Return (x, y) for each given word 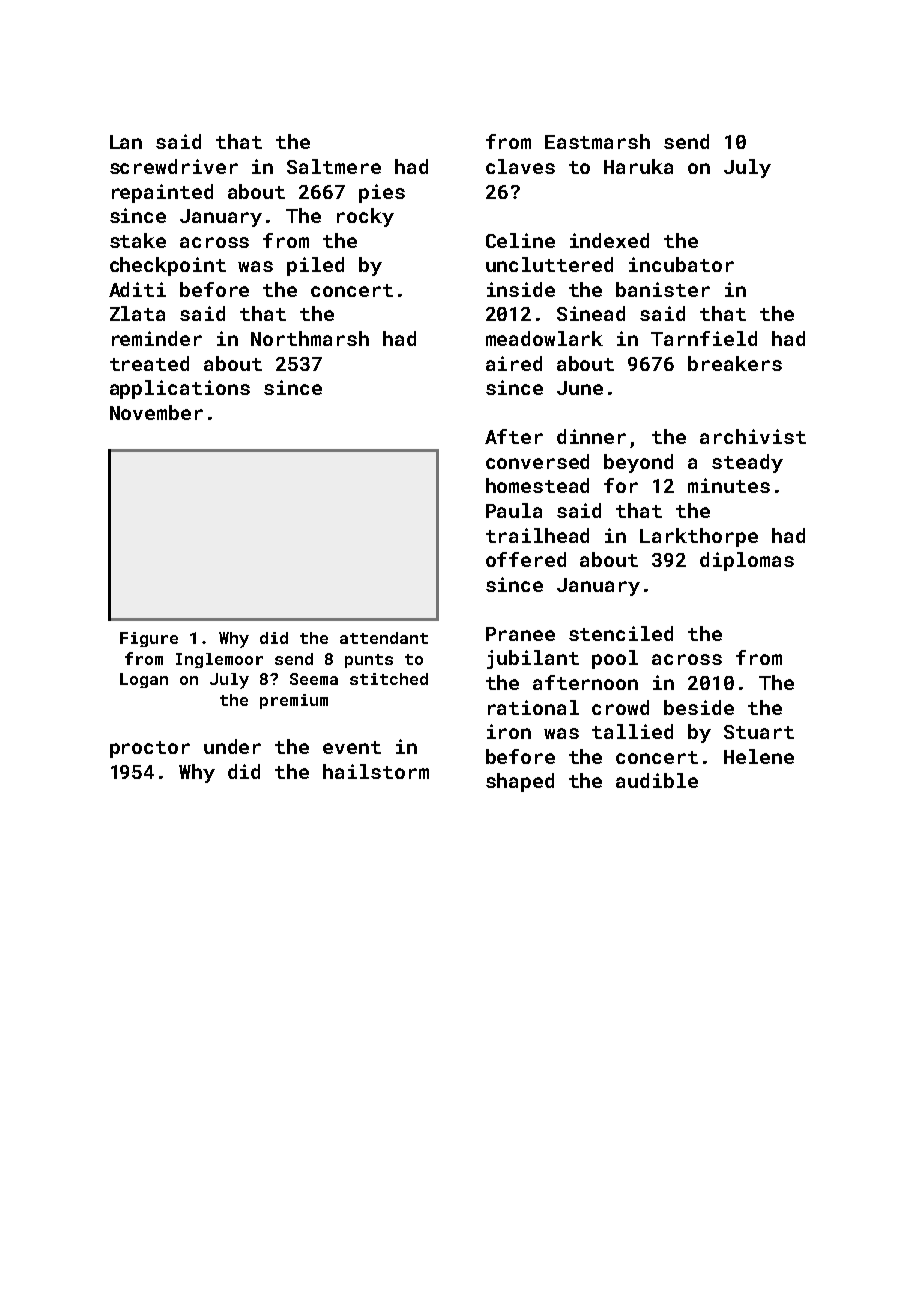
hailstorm (376, 771)
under (232, 746)
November (156, 412)
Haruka (638, 166)
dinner (591, 436)
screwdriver (174, 166)
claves (520, 166)
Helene (759, 756)
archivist (753, 436)
